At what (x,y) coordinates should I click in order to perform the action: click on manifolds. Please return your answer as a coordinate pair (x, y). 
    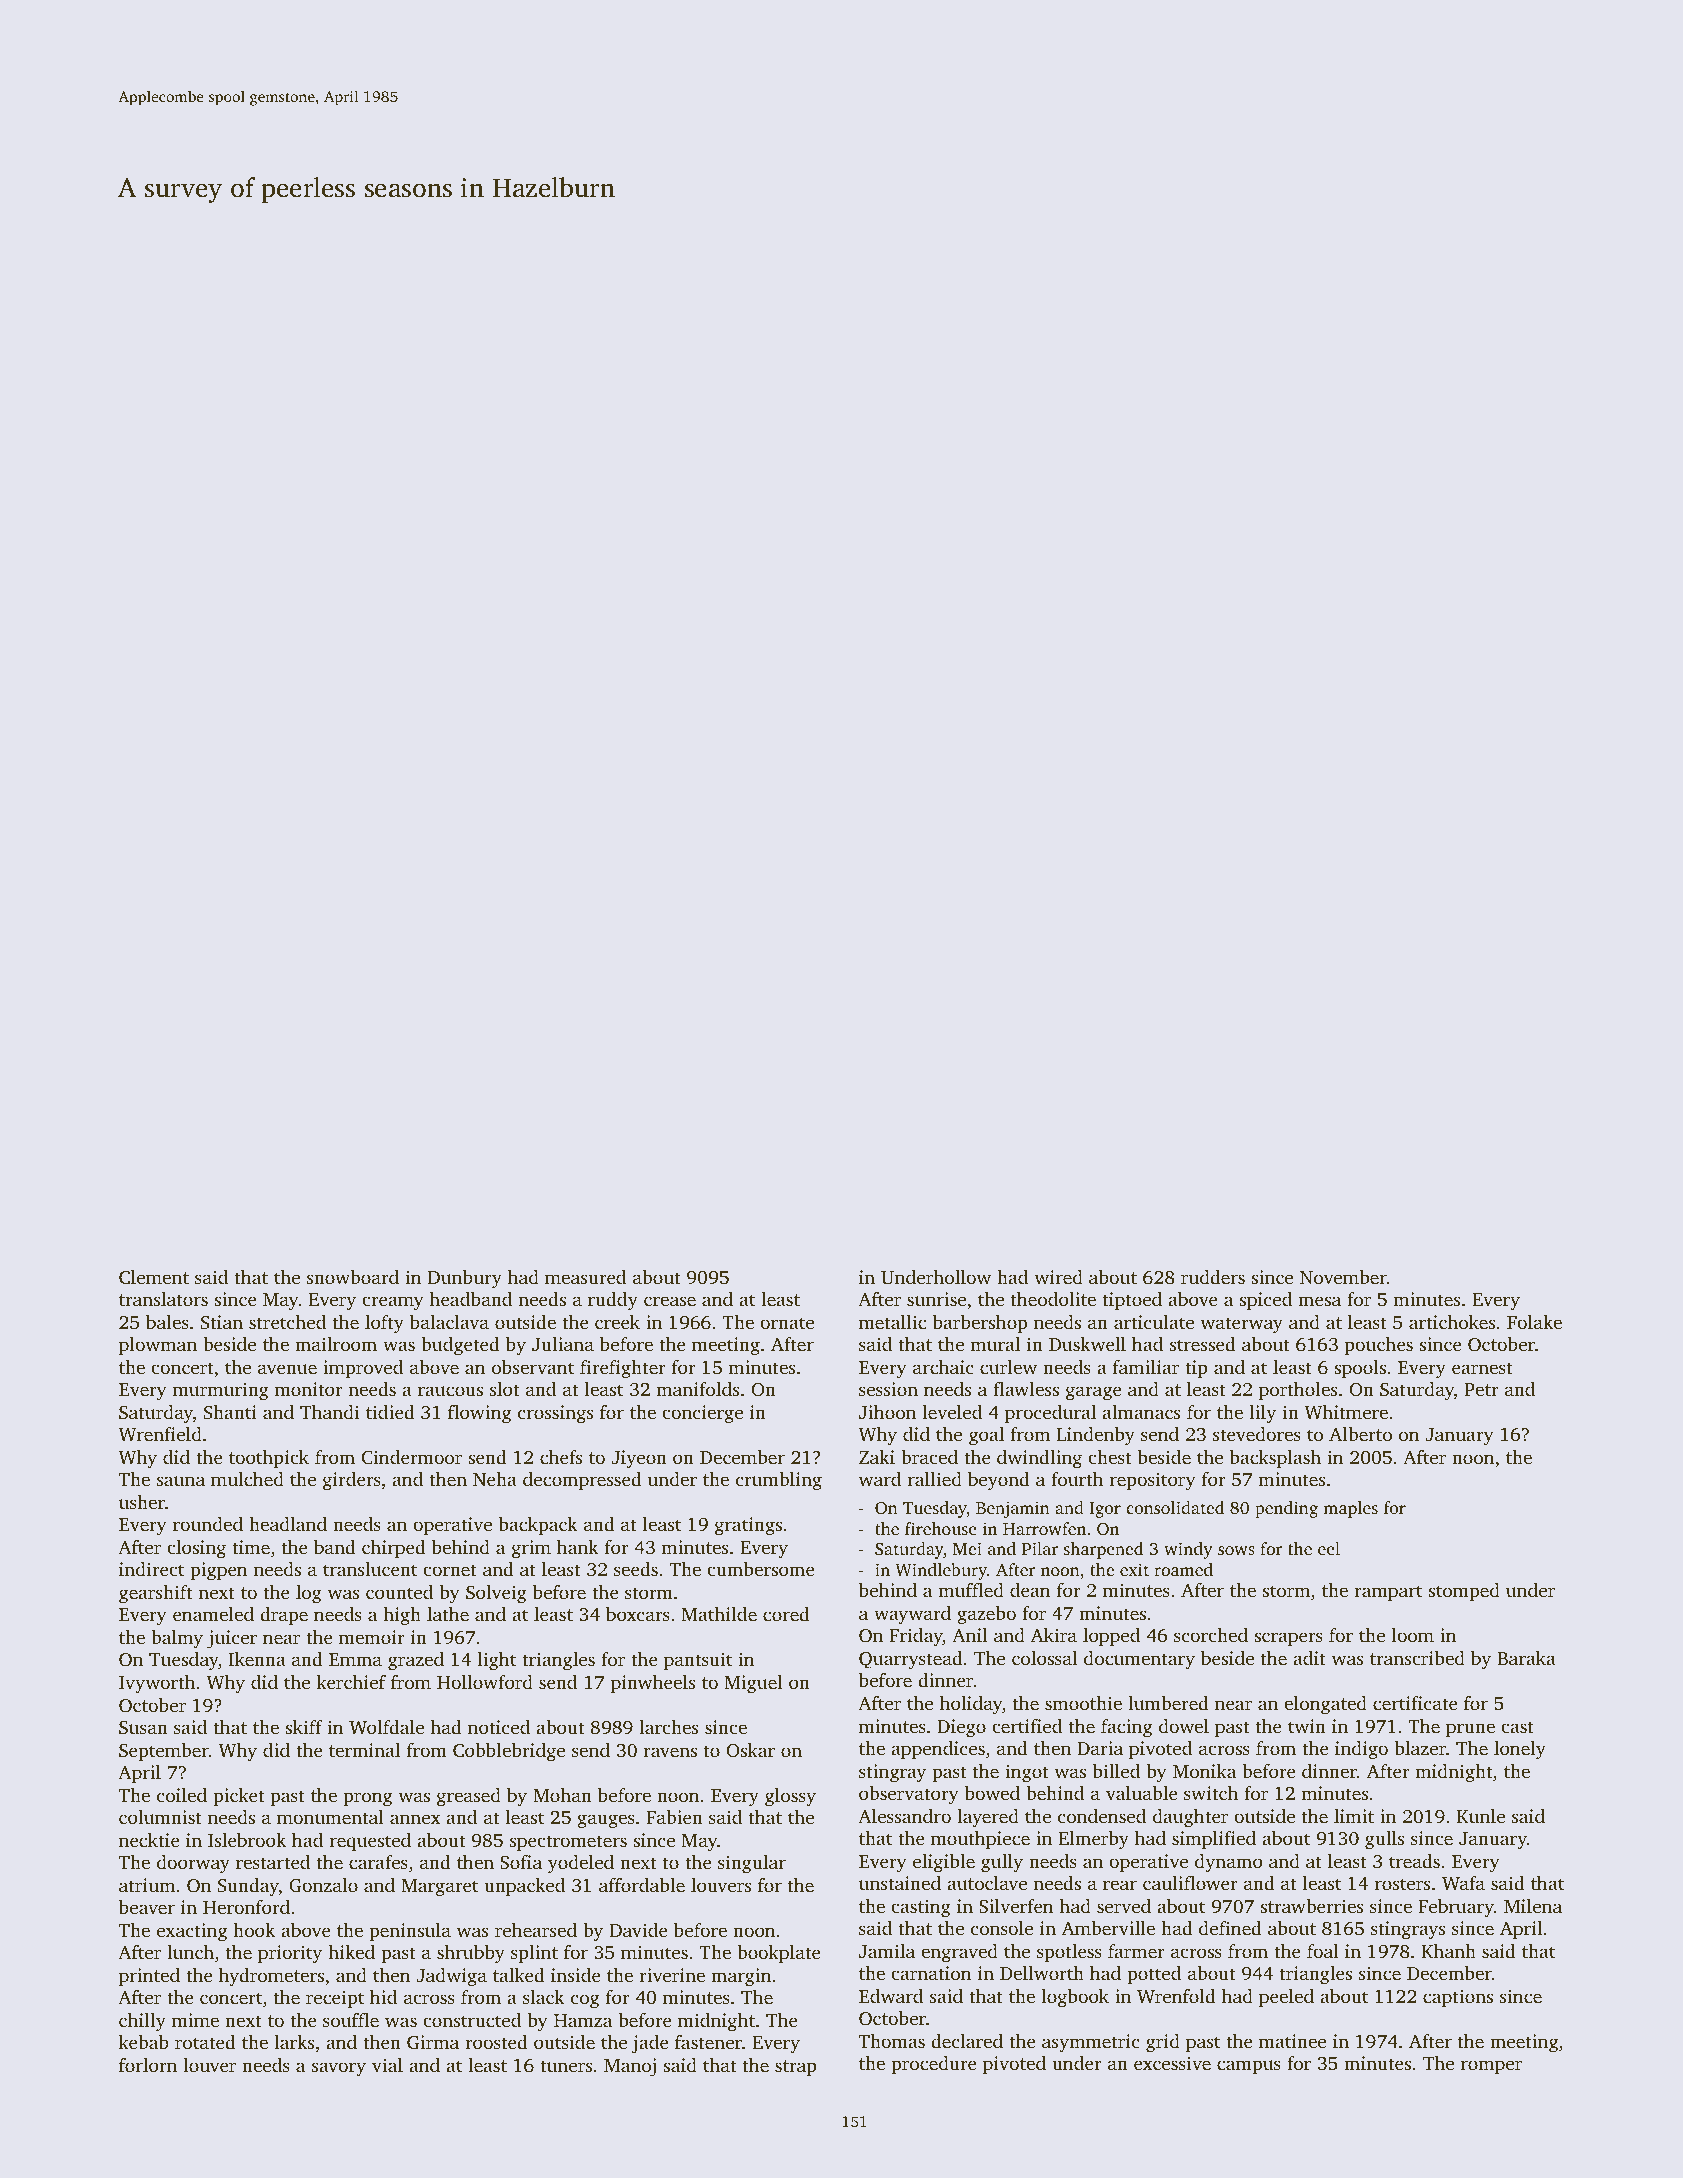
    Looking at the image, I should click on (697, 1389).
